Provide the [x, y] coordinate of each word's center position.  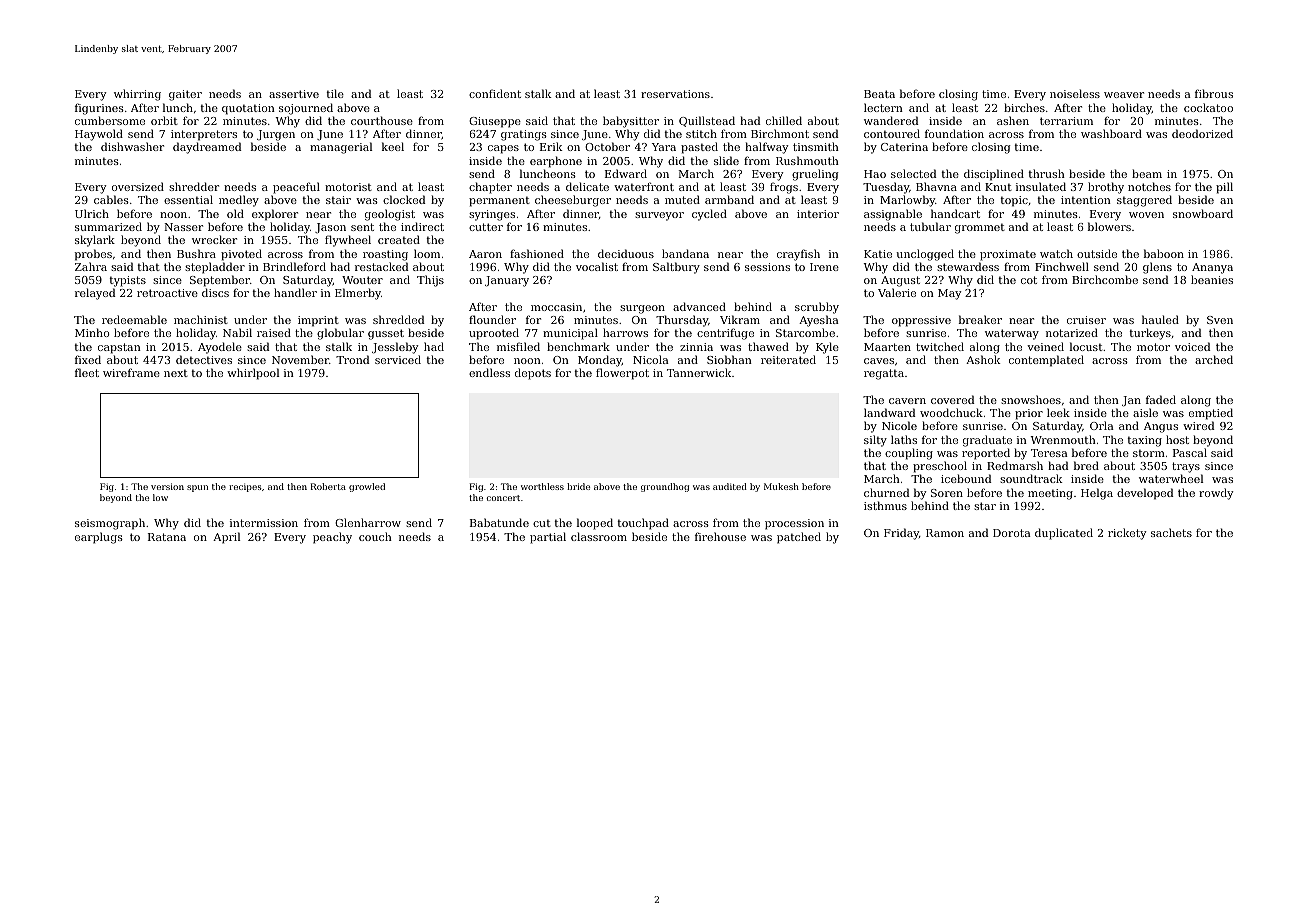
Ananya [1212, 268]
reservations [675, 94]
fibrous [1214, 93]
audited [730, 486]
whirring [137, 95]
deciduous [626, 253]
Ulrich [92, 213]
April [226, 538]
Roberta [328, 486]
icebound [966, 478]
